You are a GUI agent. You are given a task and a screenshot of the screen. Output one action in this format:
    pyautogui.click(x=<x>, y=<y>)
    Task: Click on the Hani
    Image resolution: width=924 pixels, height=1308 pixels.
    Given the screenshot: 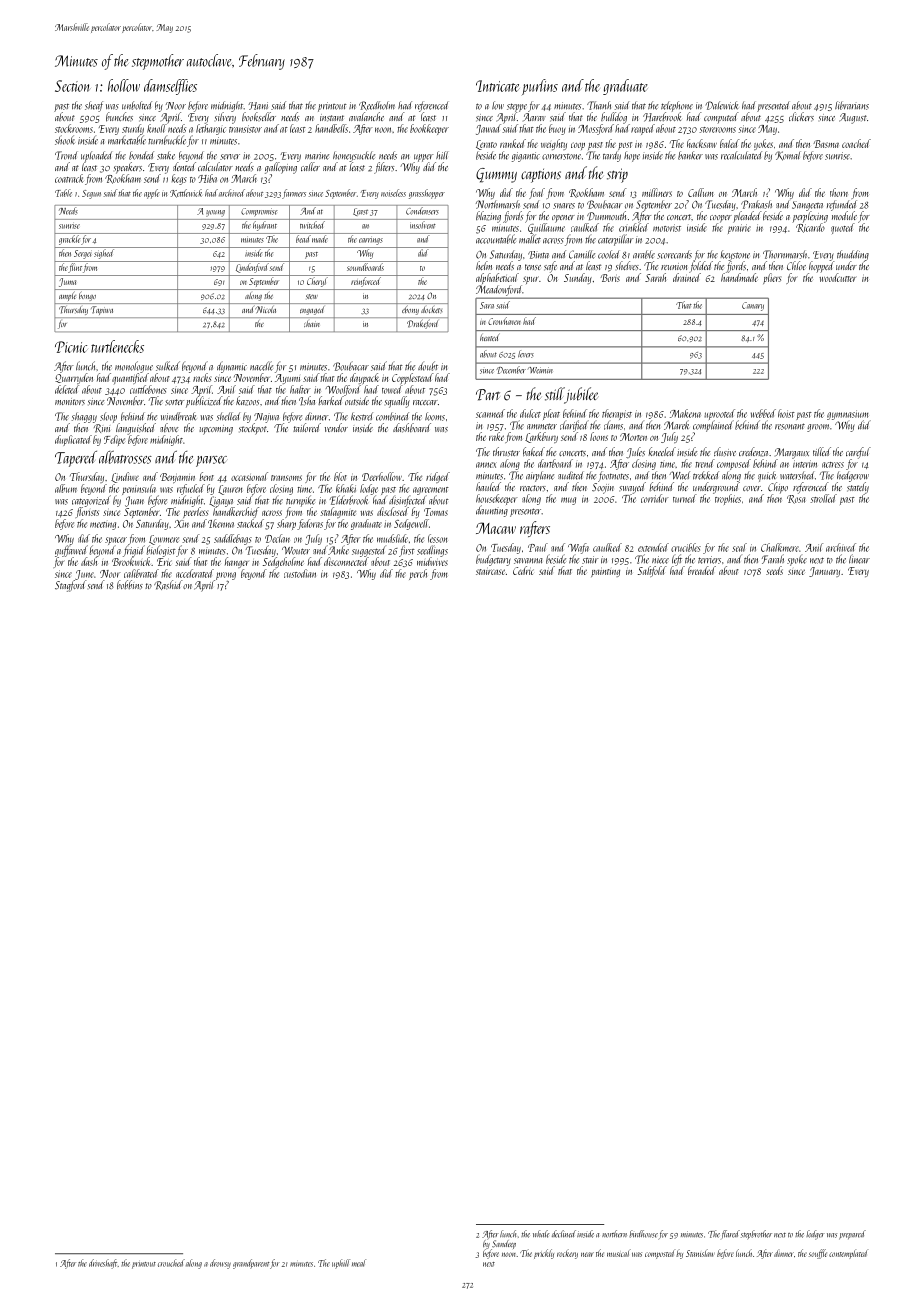 What is the action you would take?
    pyautogui.click(x=258, y=106)
